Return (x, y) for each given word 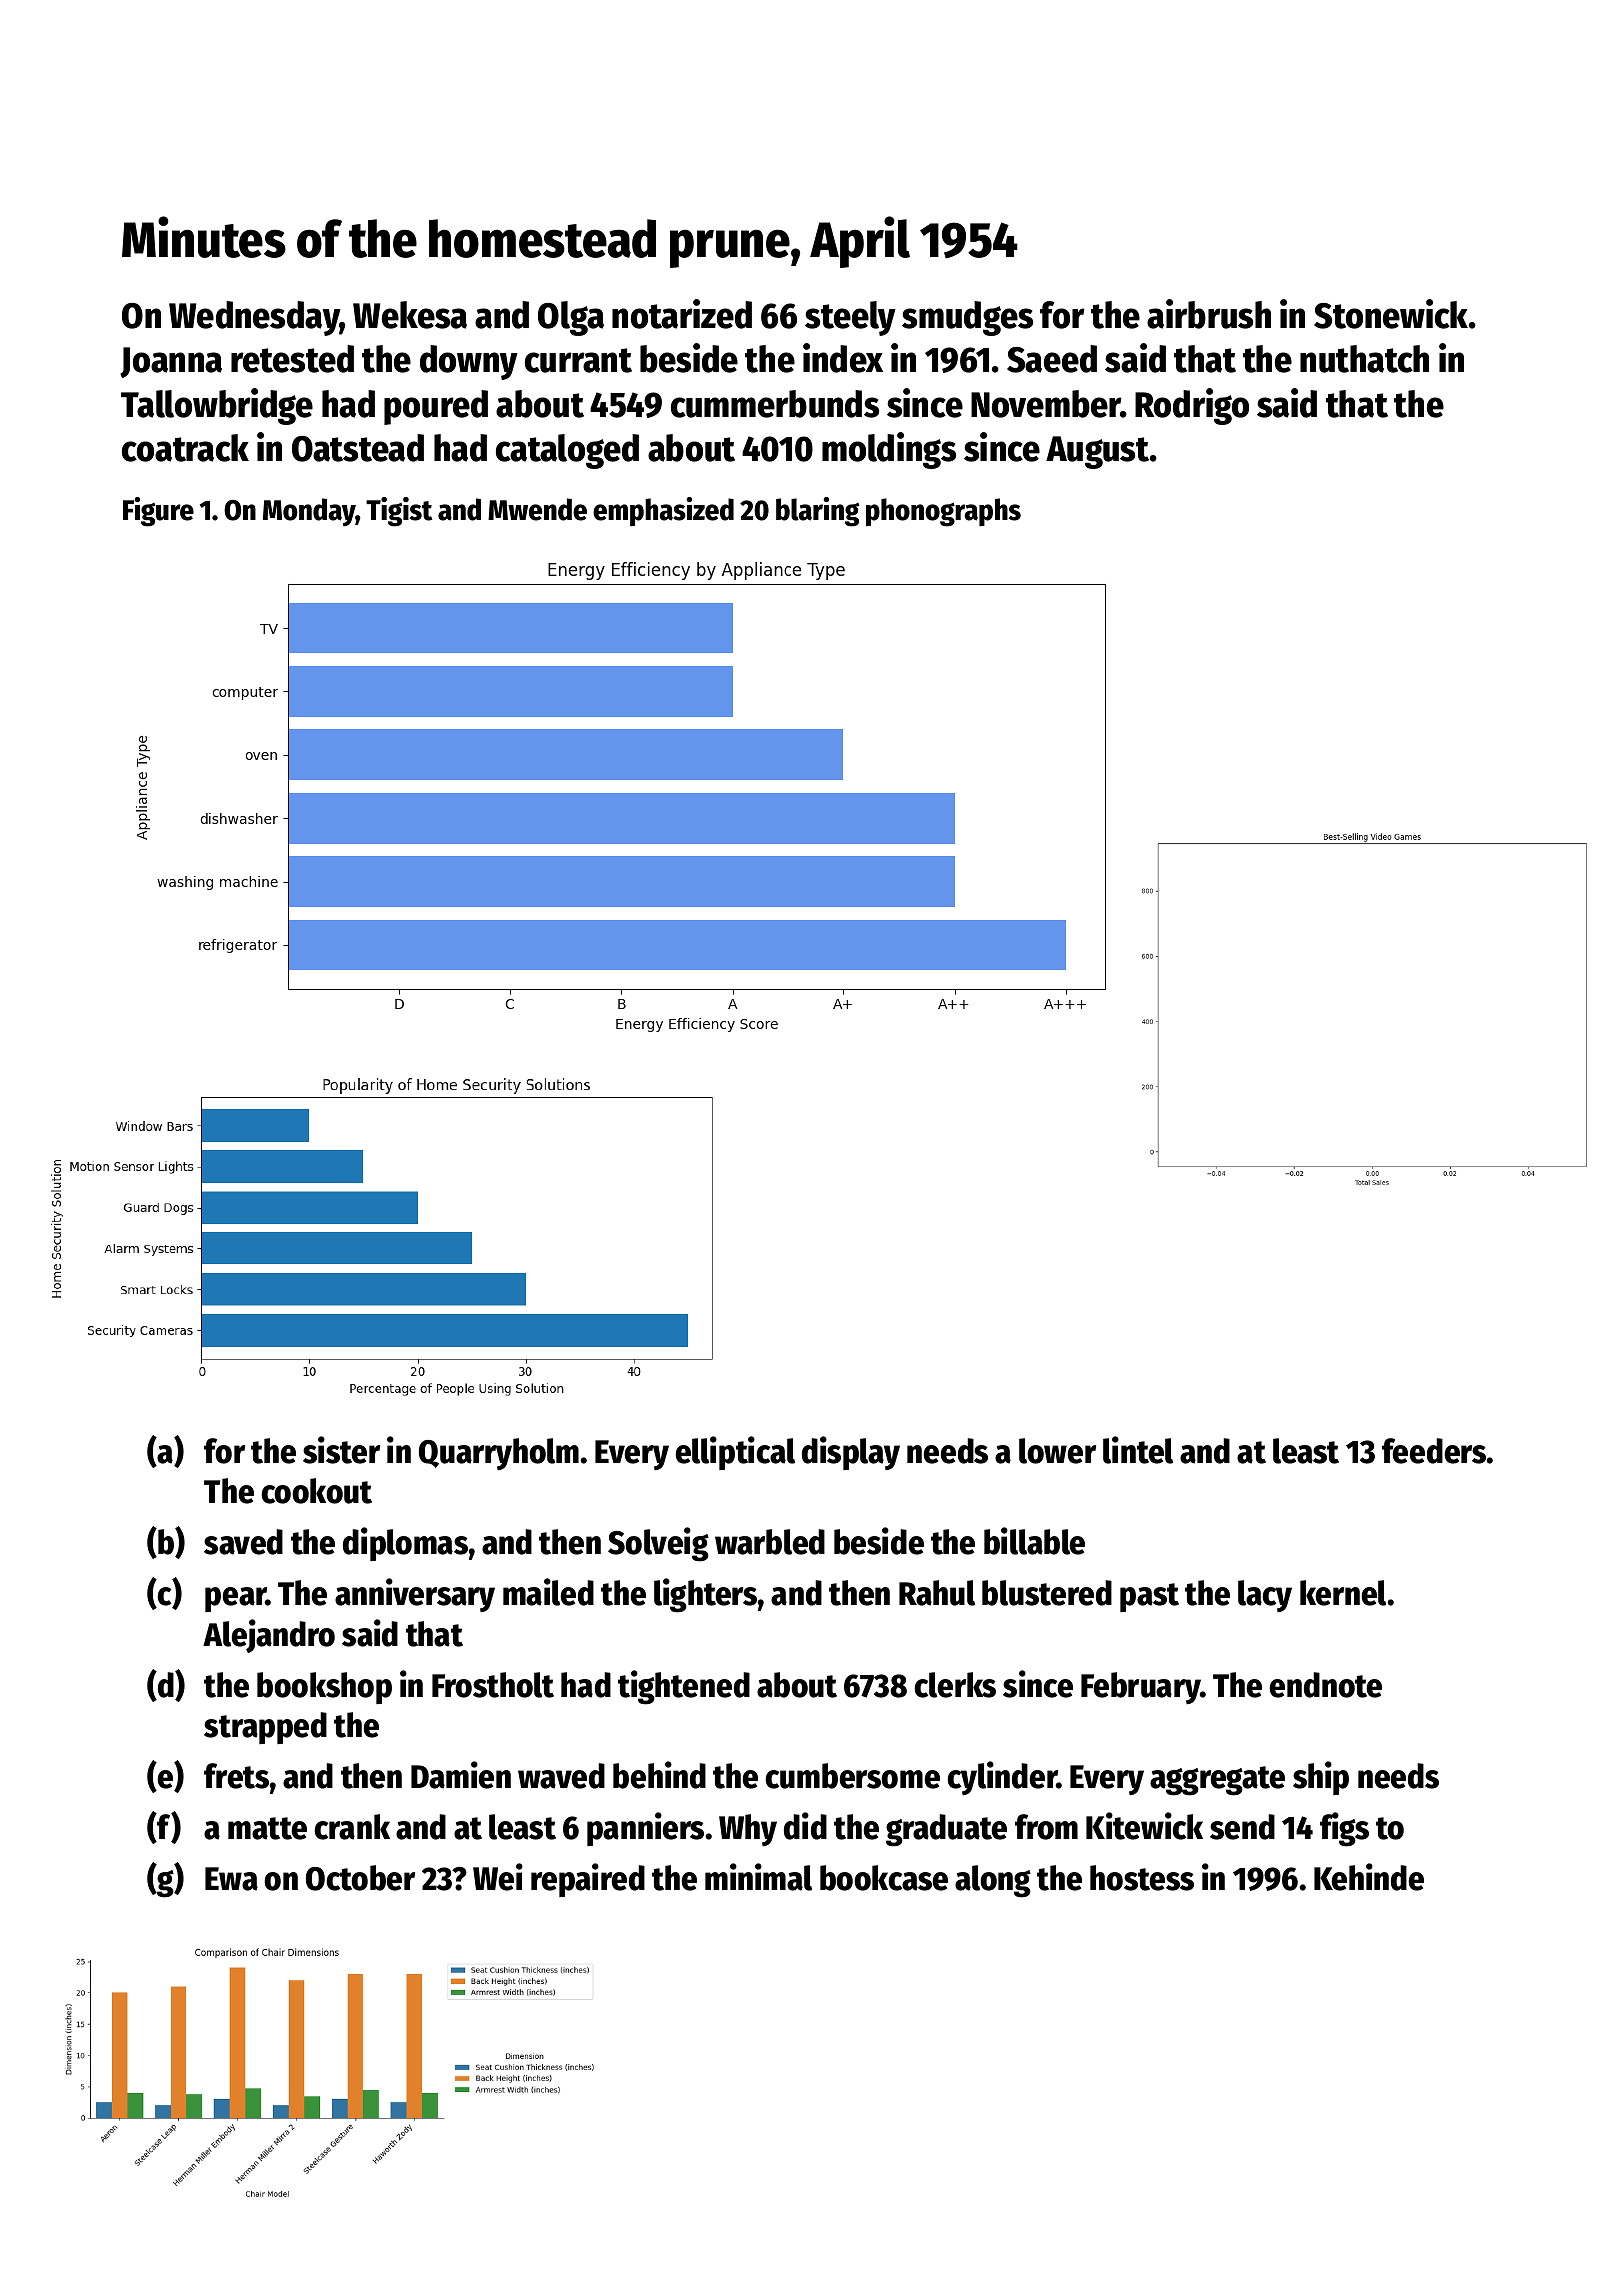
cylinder (1002, 1778)
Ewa (231, 1879)
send (1242, 1827)
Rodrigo (1192, 406)
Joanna (171, 362)
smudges (967, 318)
